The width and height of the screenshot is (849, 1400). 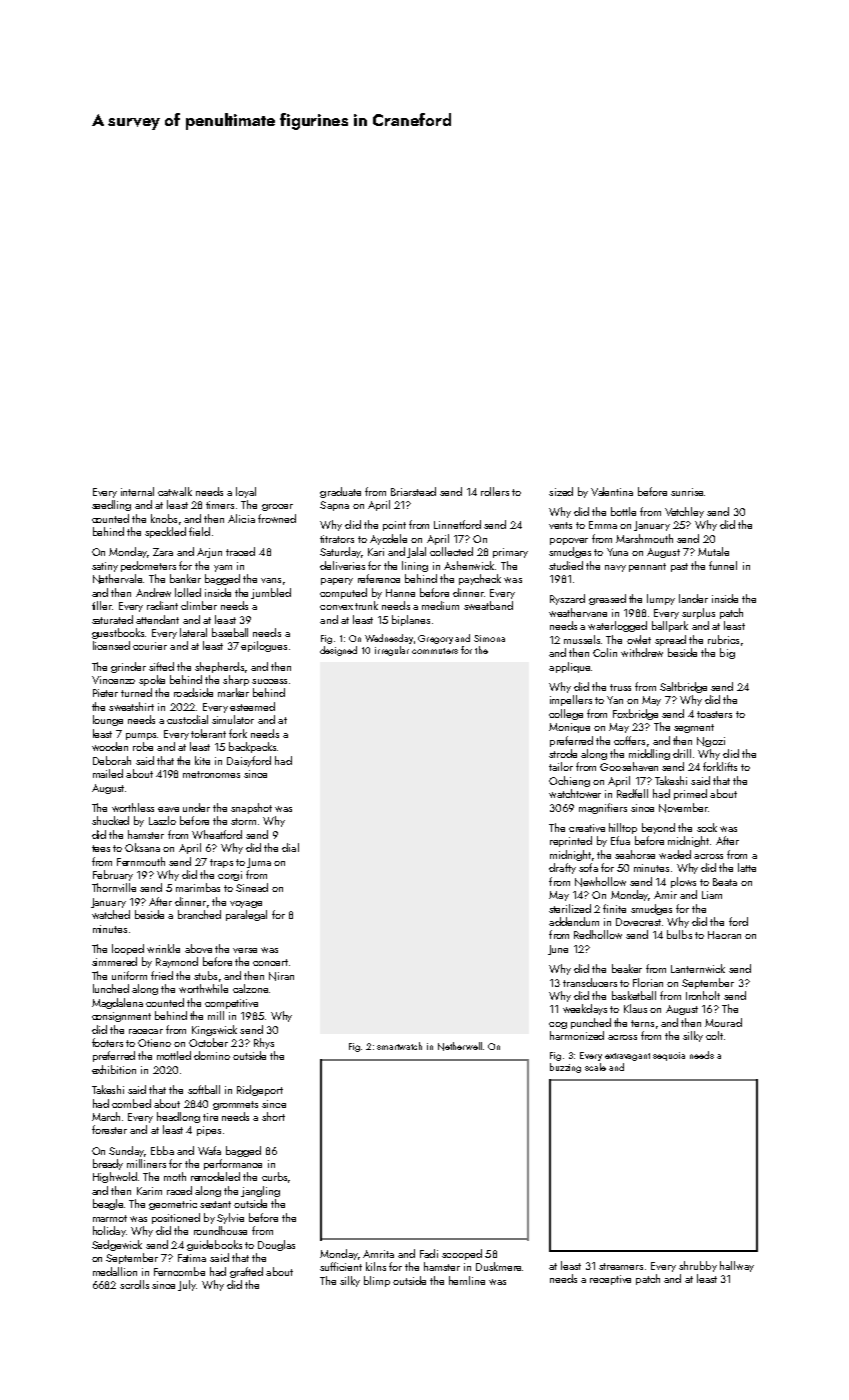 I want to click on rollers, so click(x=495, y=491).
